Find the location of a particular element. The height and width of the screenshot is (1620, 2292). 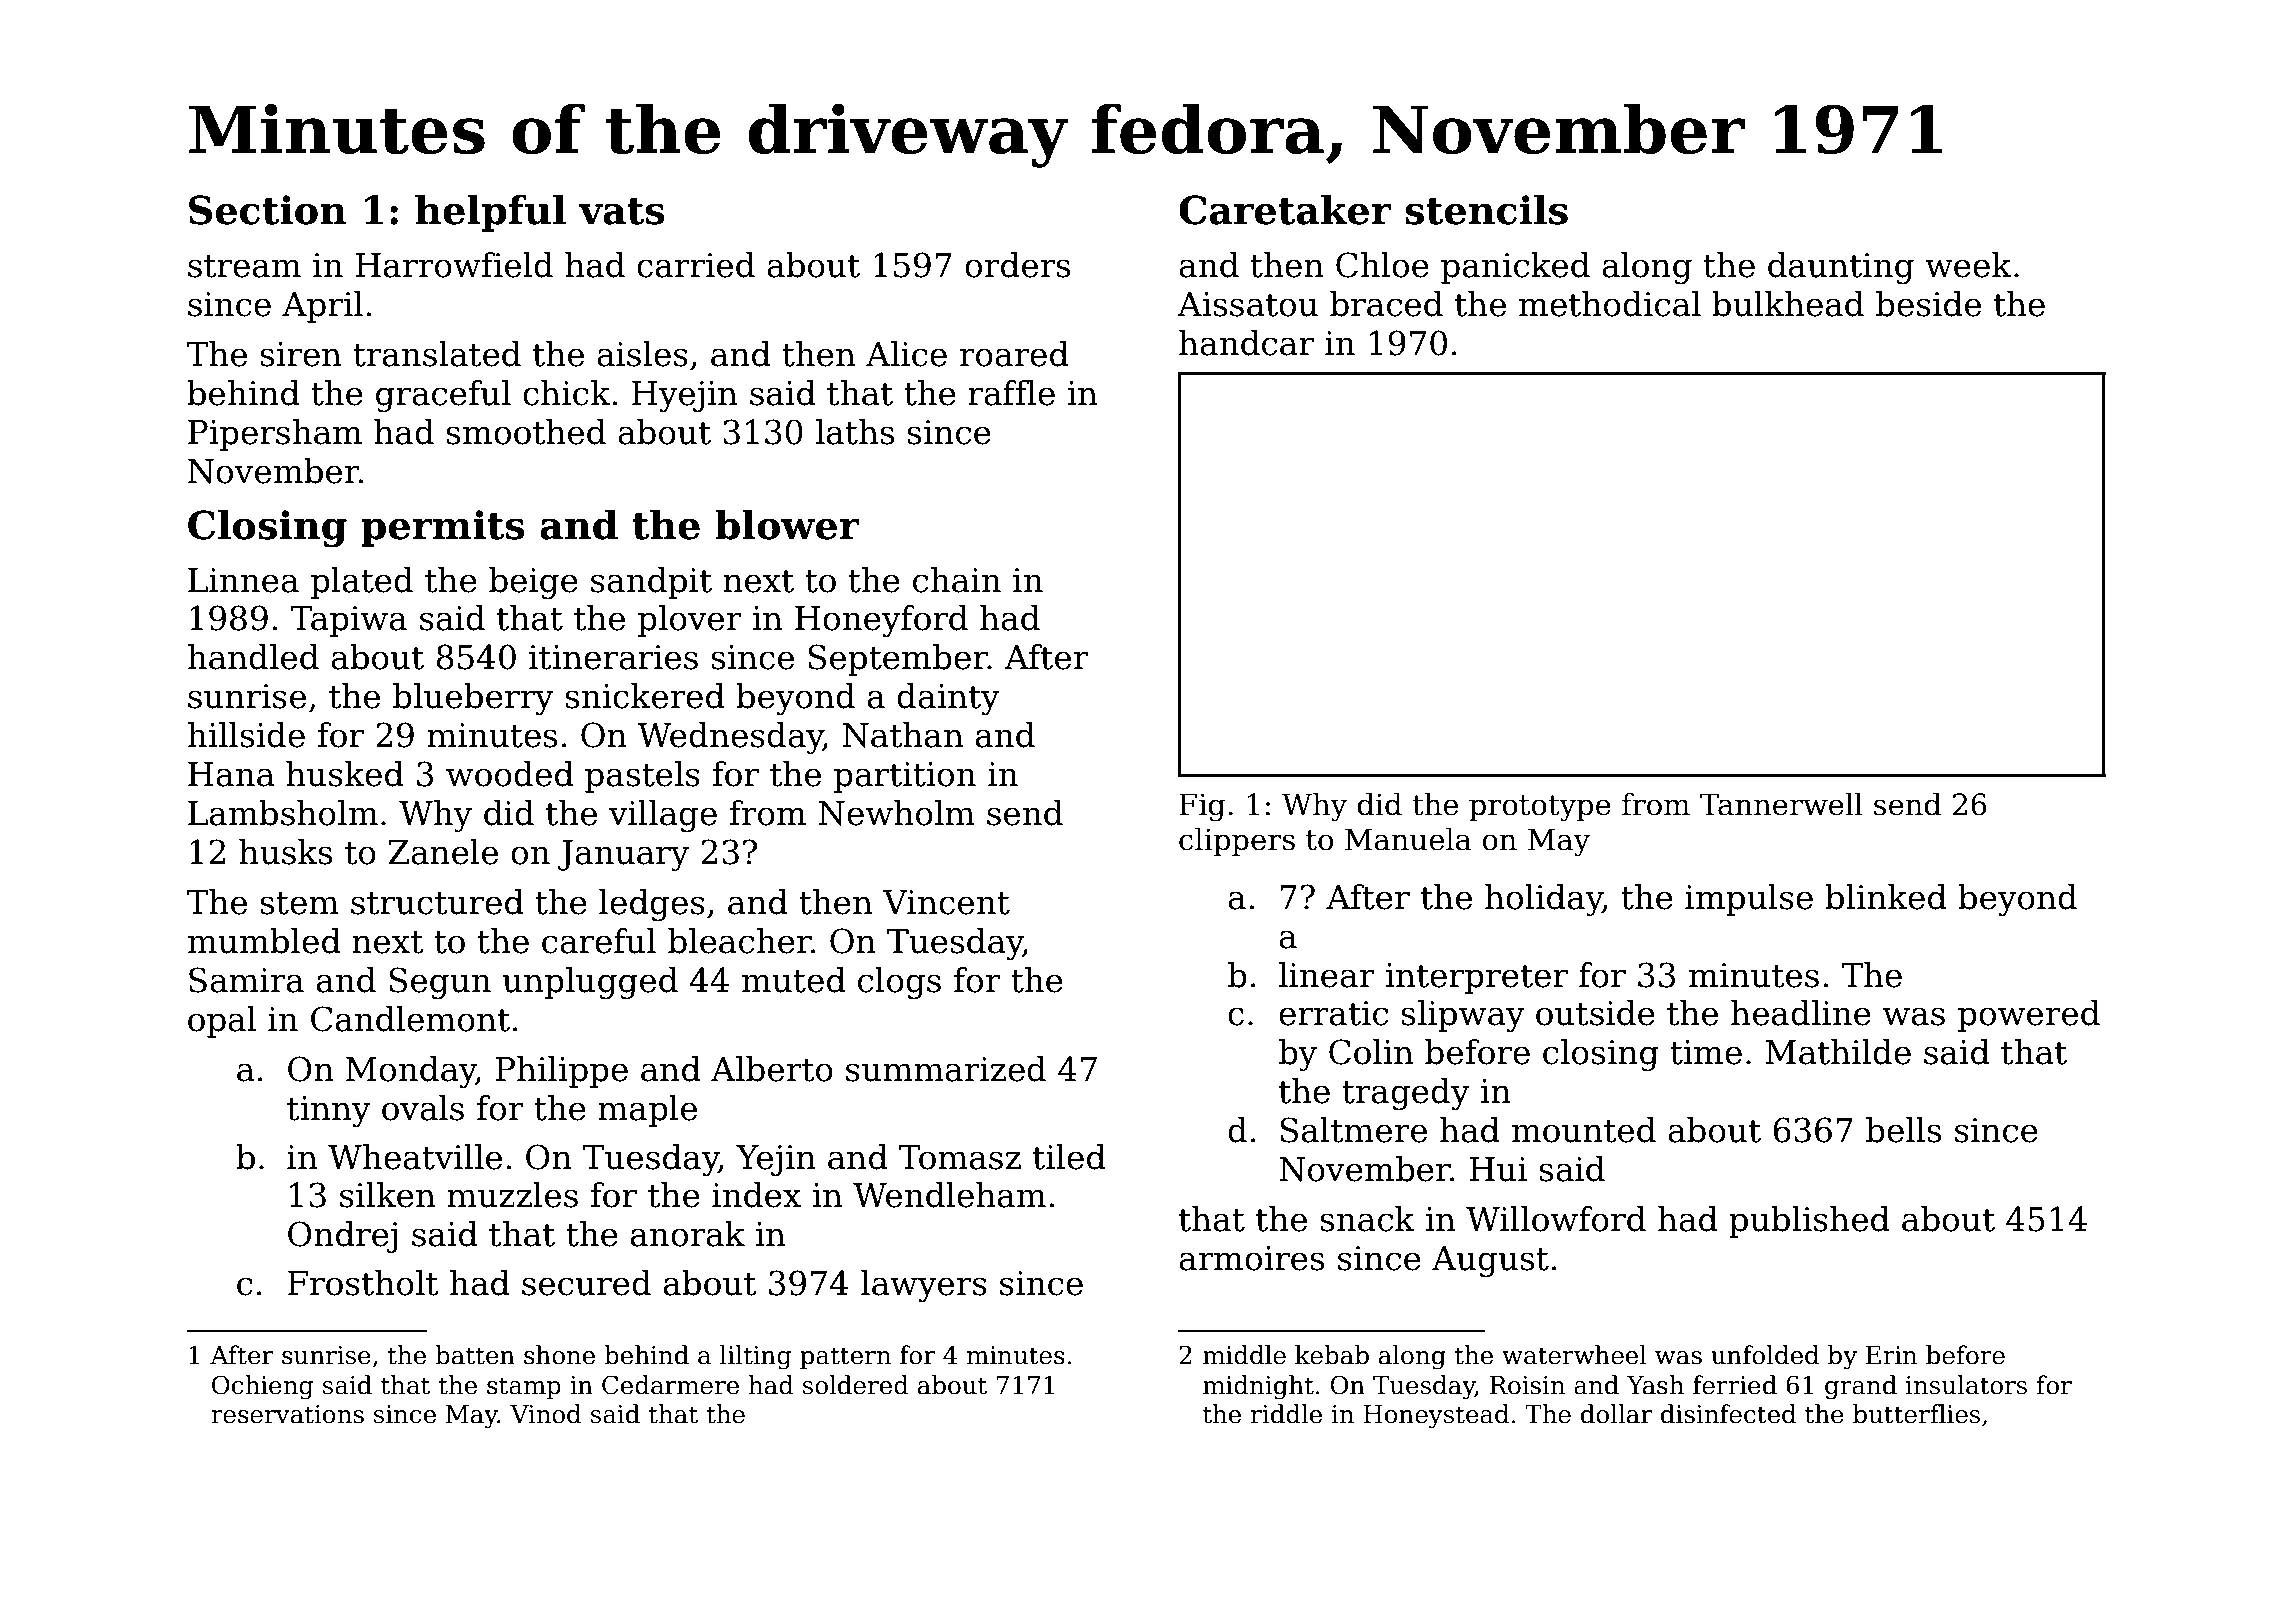

tinny is located at coordinates (329, 1111).
